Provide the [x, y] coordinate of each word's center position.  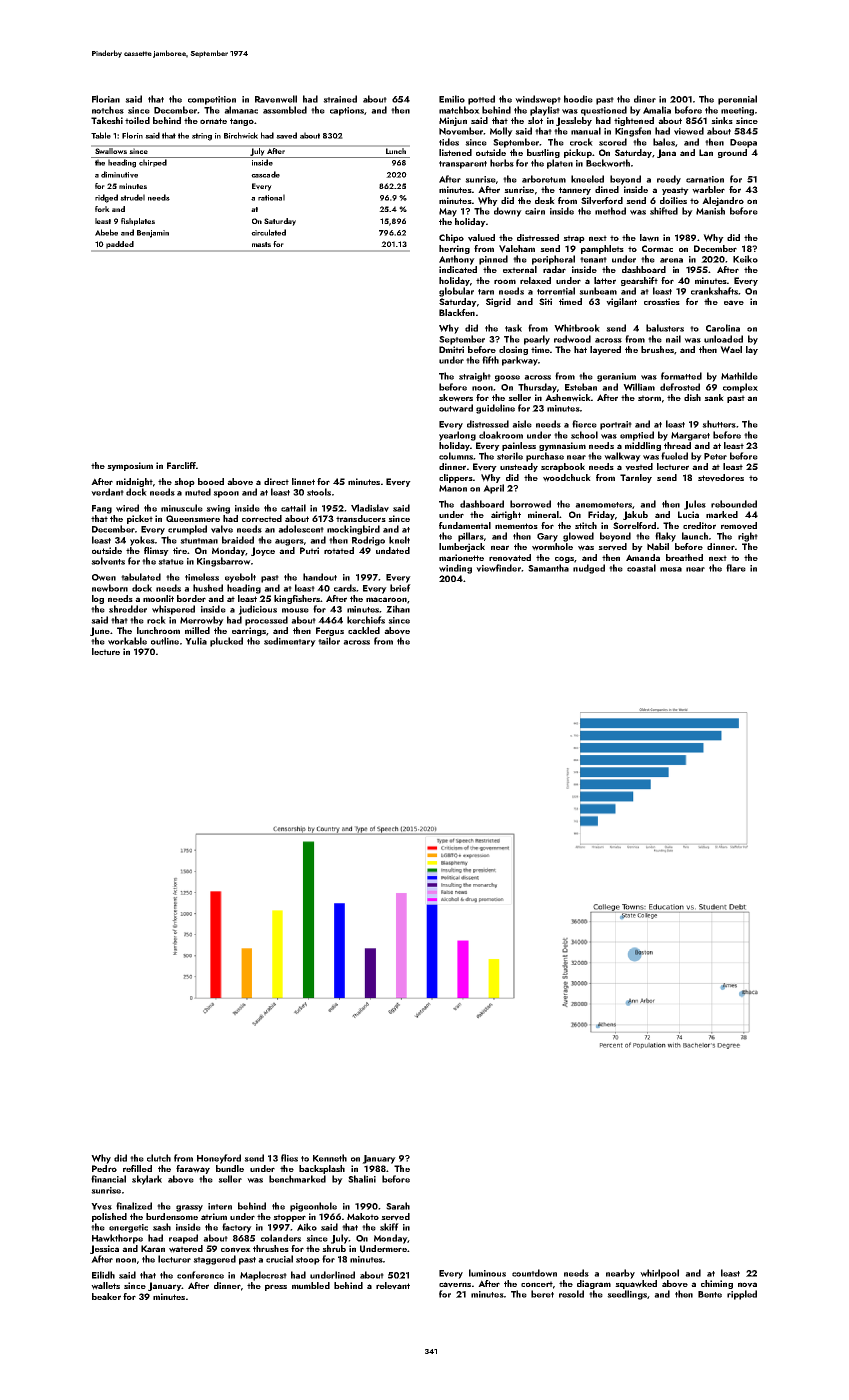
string [202, 137]
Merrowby [202, 621]
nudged [589, 569]
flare [736, 568]
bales [664, 142]
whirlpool [659, 1274]
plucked [226, 642]
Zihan [398, 609]
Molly [501, 132]
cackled [364, 630]
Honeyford [219, 1159]
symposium [130, 466]
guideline [495, 409]
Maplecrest [263, 1276]
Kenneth [330, 1158]
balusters [665, 328]
